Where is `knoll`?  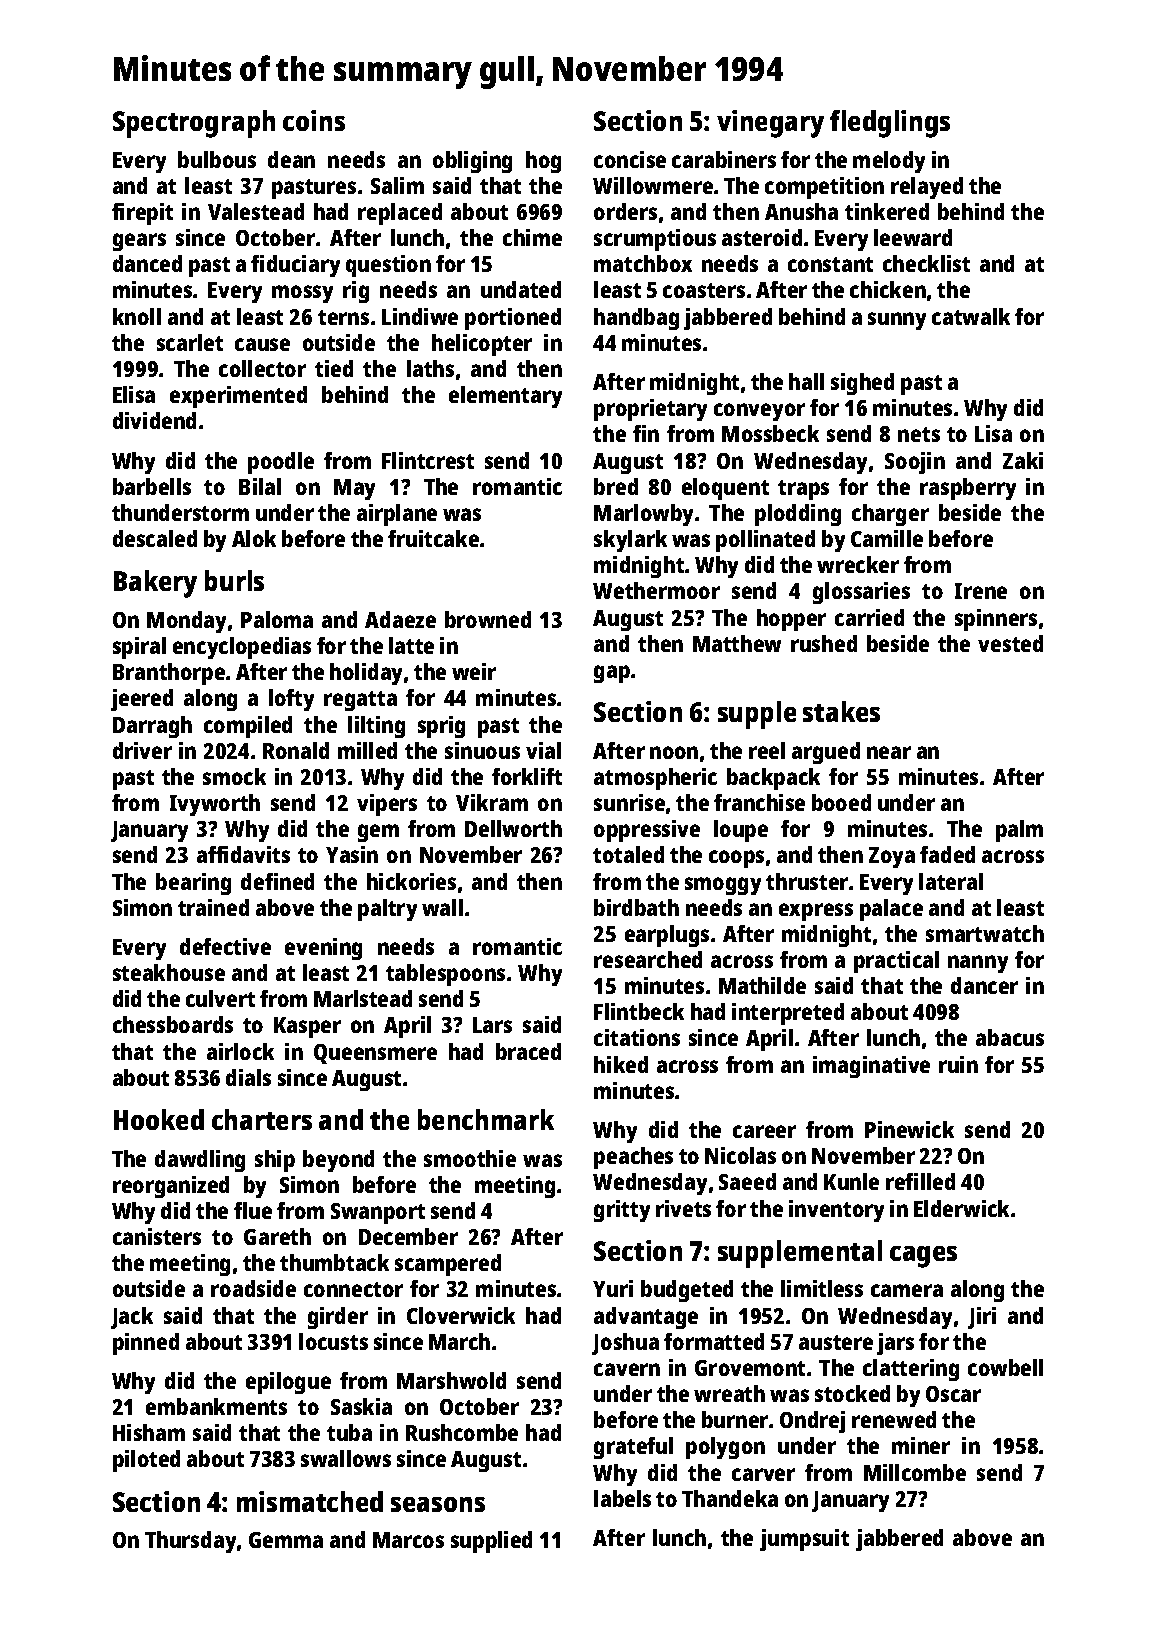
knoll is located at coordinates (137, 316).
